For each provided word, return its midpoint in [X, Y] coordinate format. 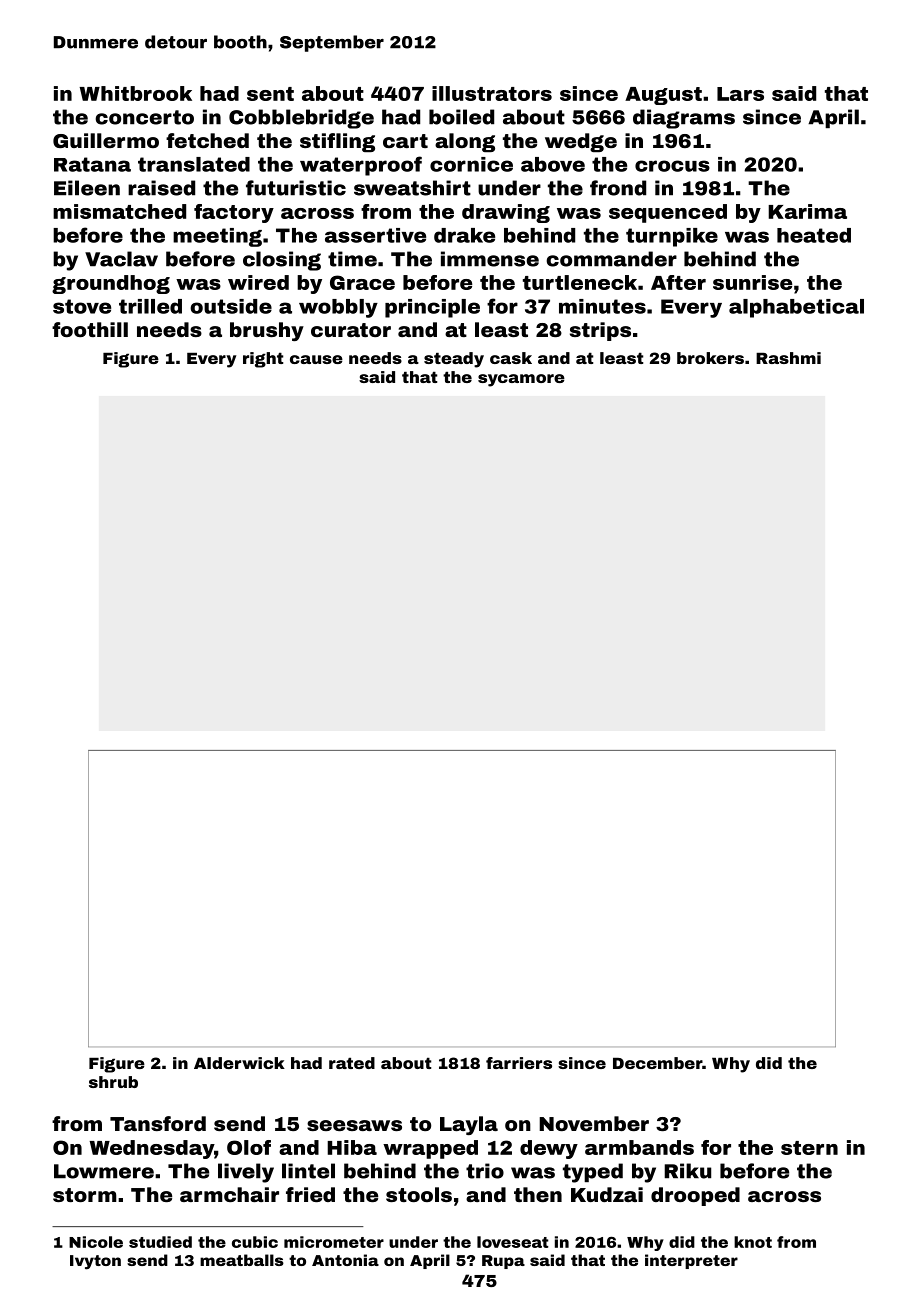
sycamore [521, 380]
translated [194, 164]
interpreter [691, 1261]
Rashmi [788, 358]
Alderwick [239, 1063]
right [263, 360]
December [657, 1063]
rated [352, 1063]
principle [432, 308]
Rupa [503, 1262]
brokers [710, 358]
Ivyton [95, 1262]
